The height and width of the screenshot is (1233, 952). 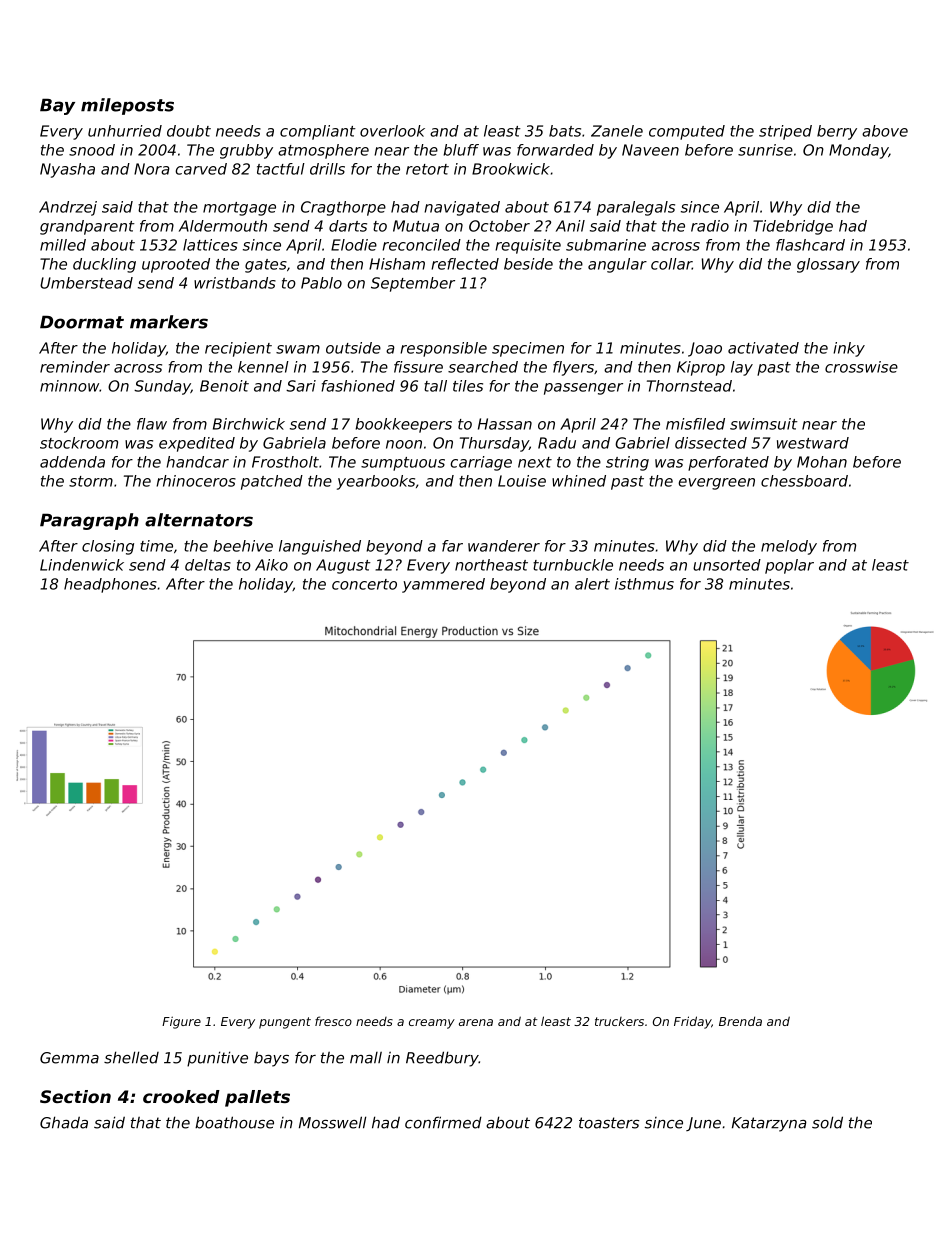 I want to click on concerto, so click(x=364, y=584).
